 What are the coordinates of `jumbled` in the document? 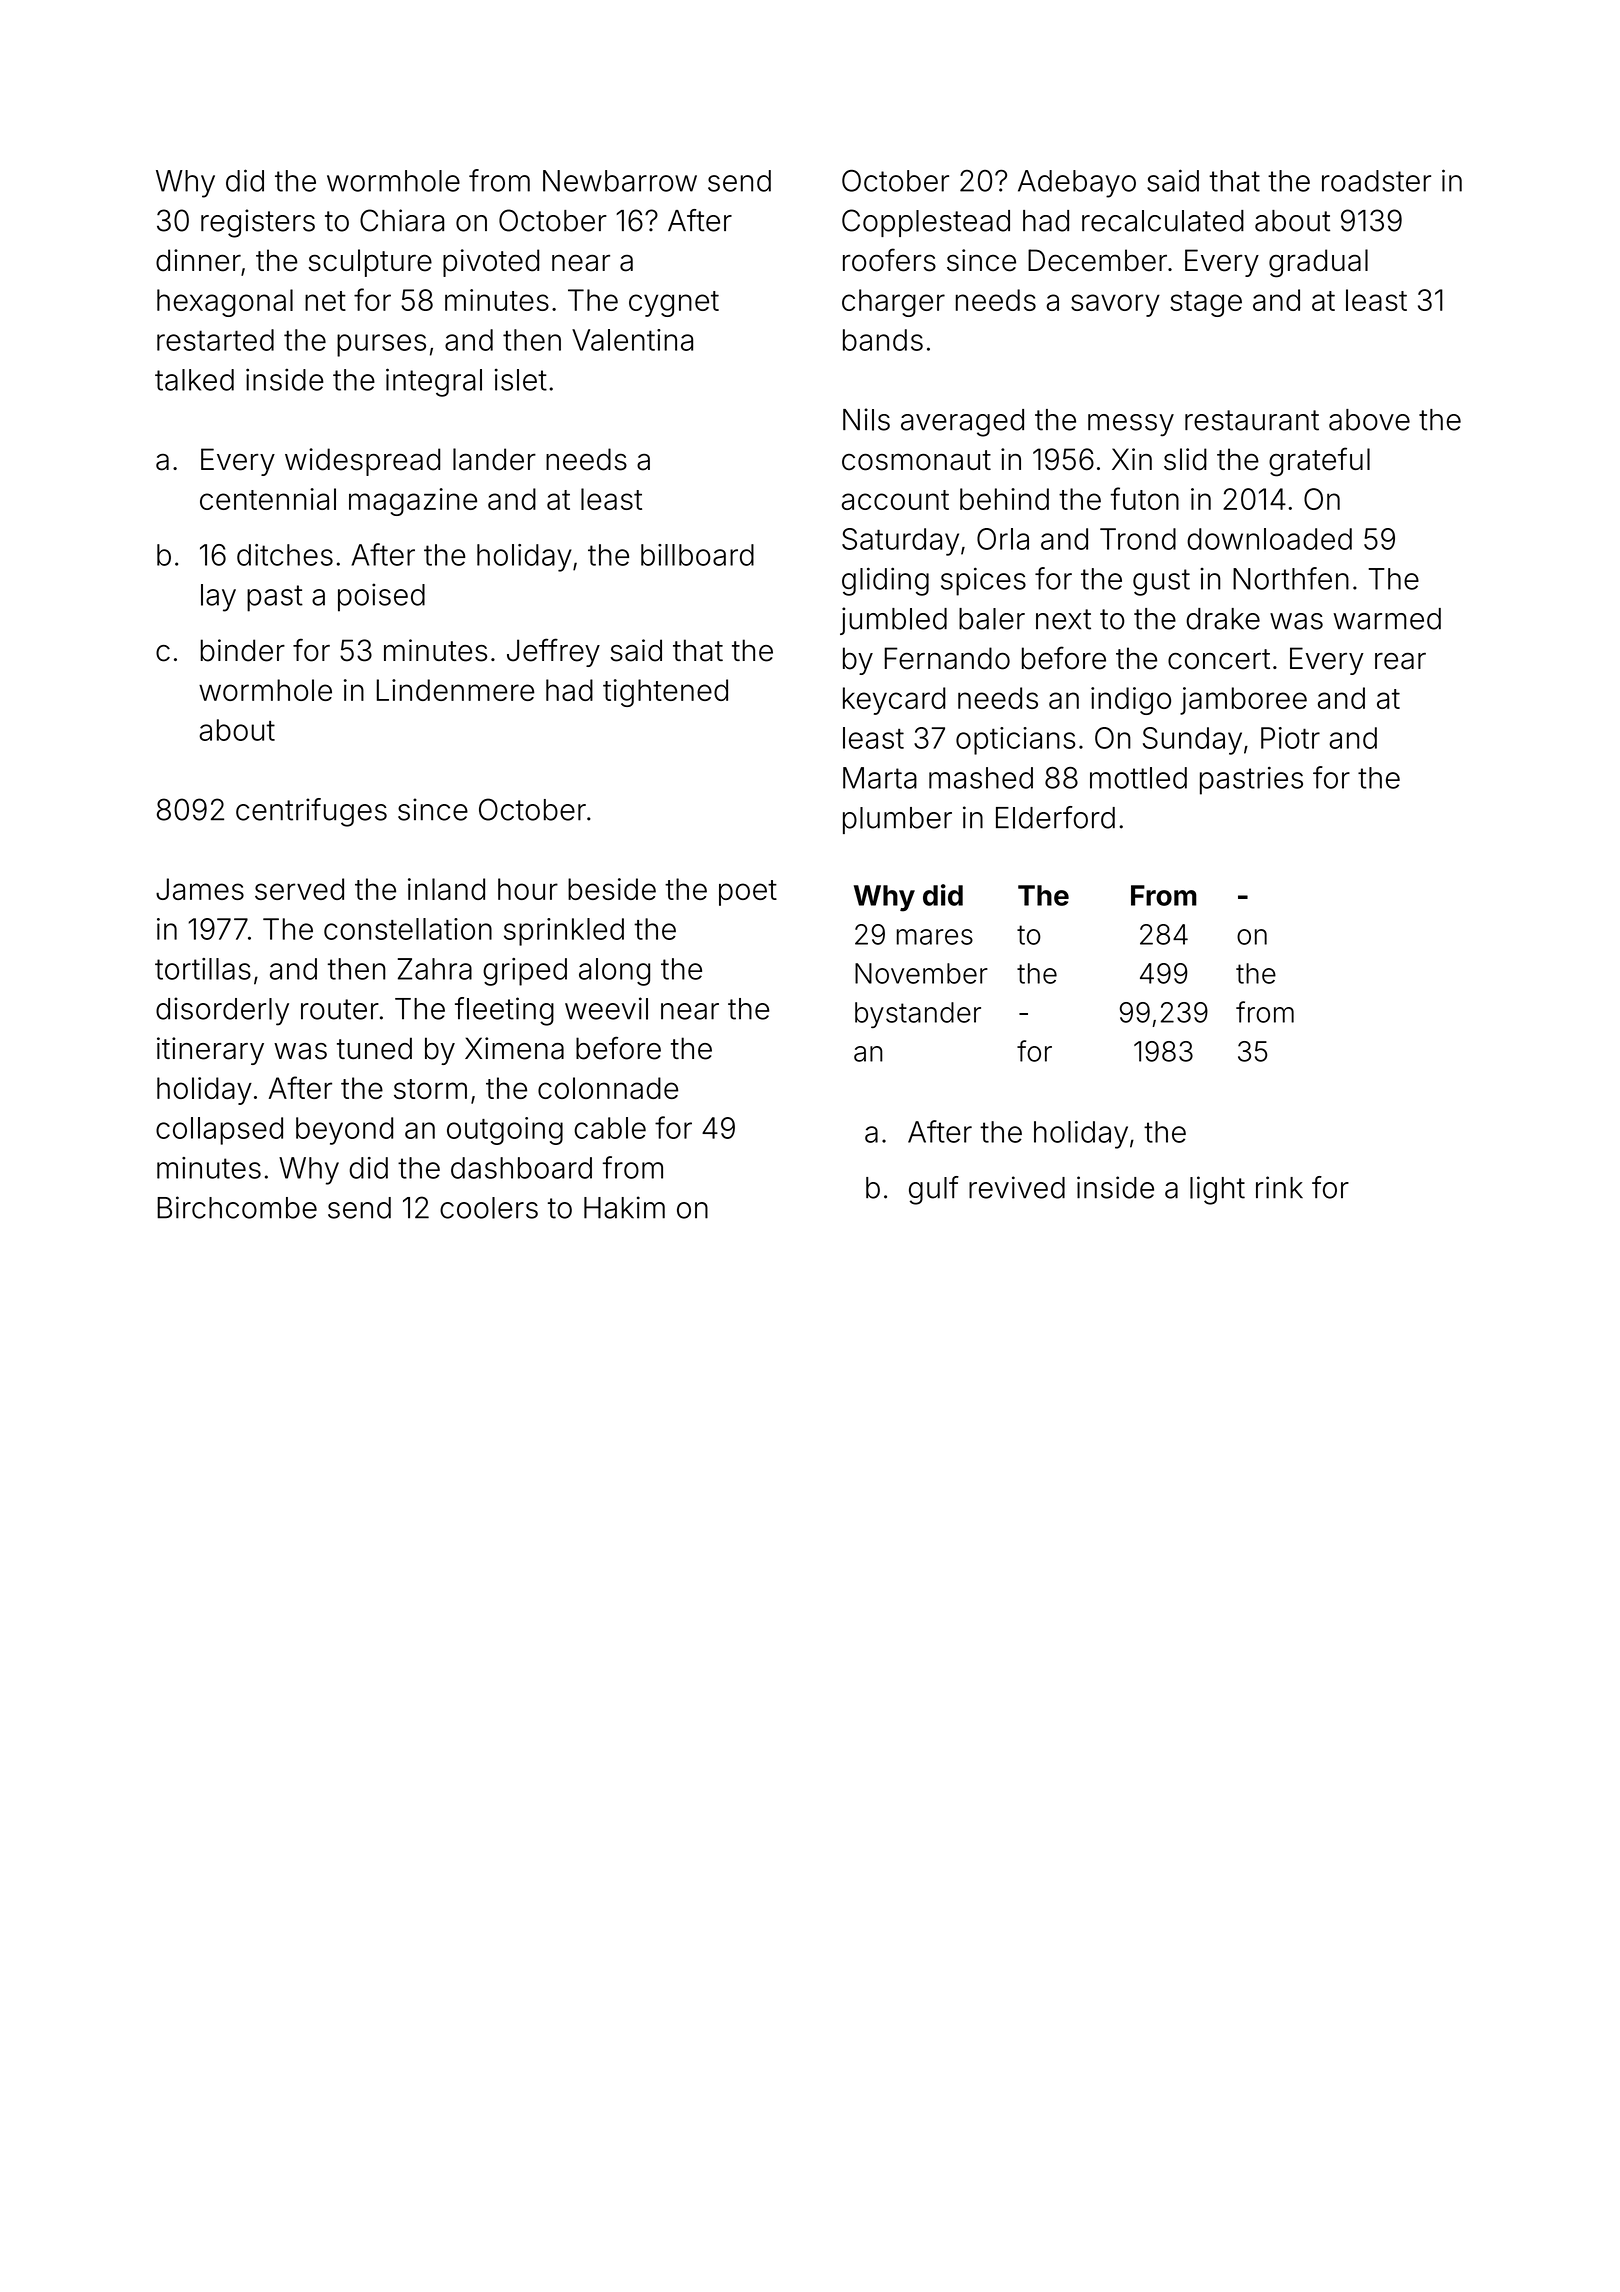 It's located at (893, 621).
